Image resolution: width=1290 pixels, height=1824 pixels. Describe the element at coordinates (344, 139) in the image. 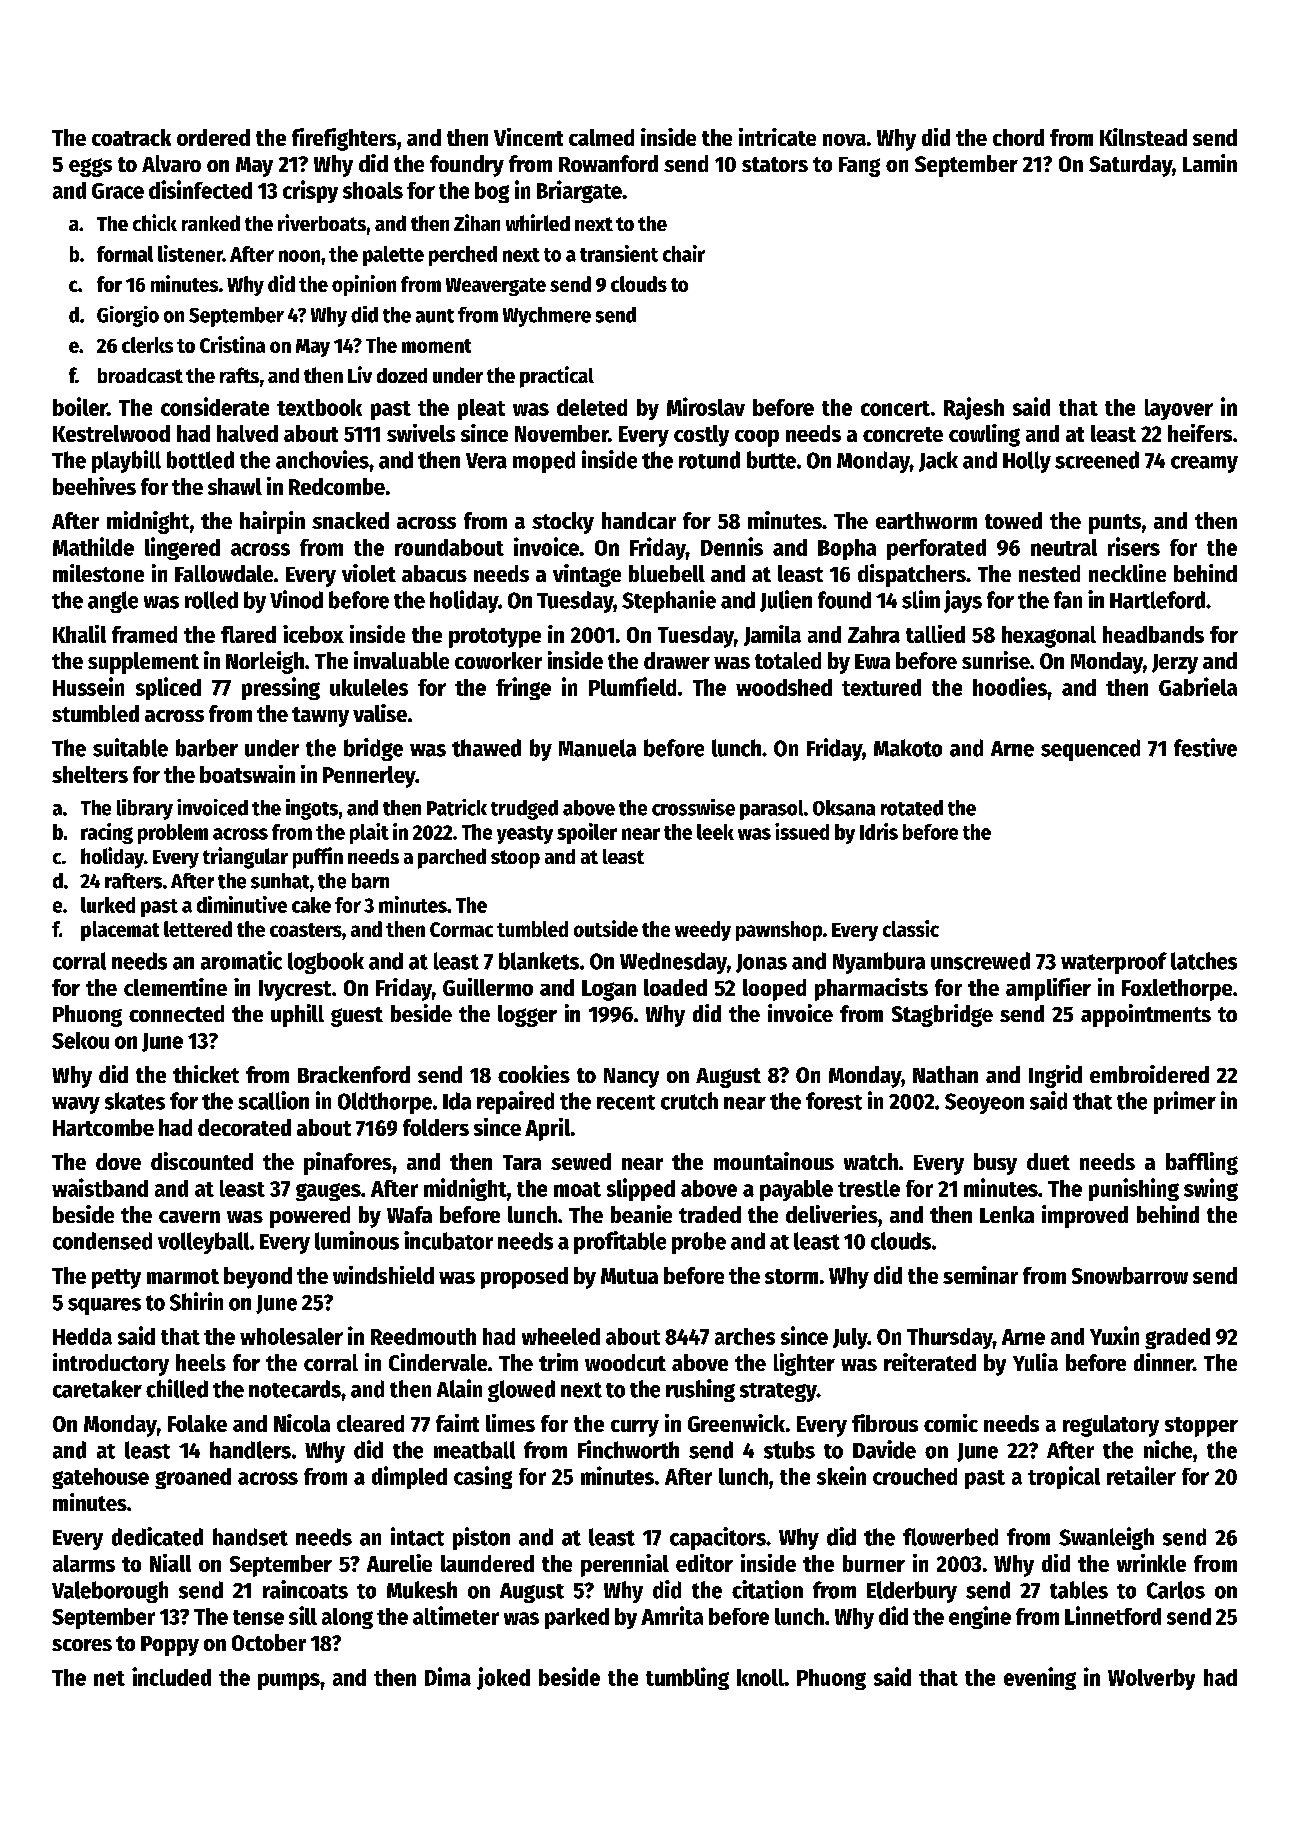

I see `firefighters` at that location.
